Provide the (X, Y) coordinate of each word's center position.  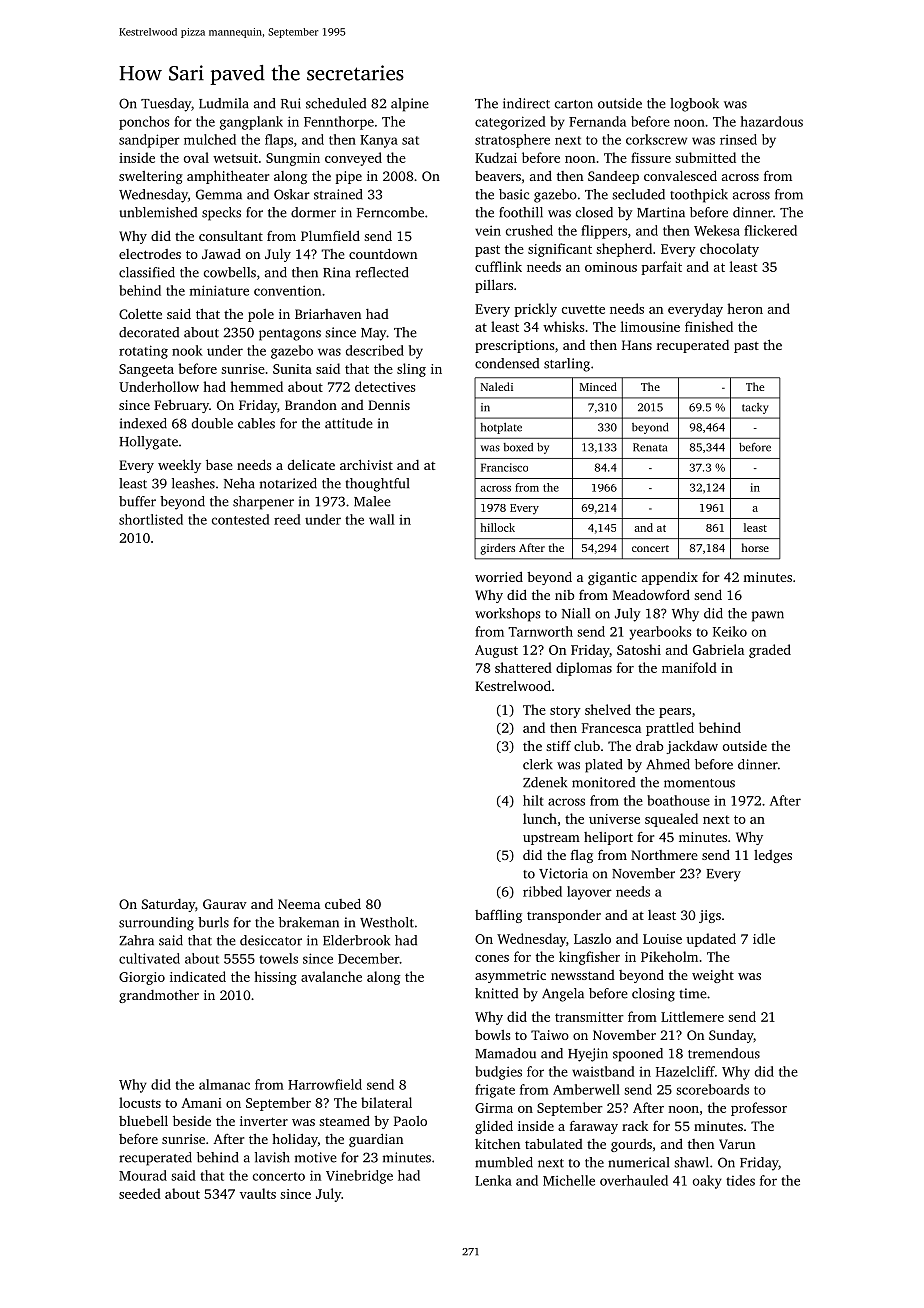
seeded (140, 1193)
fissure (651, 157)
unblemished (158, 212)
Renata (650, 447)
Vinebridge (359, 1177)
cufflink (498, 266)
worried (499, 577)
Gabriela (718, 649)
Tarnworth (540, 631)
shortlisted (151, 519)
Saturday (168, 905)
